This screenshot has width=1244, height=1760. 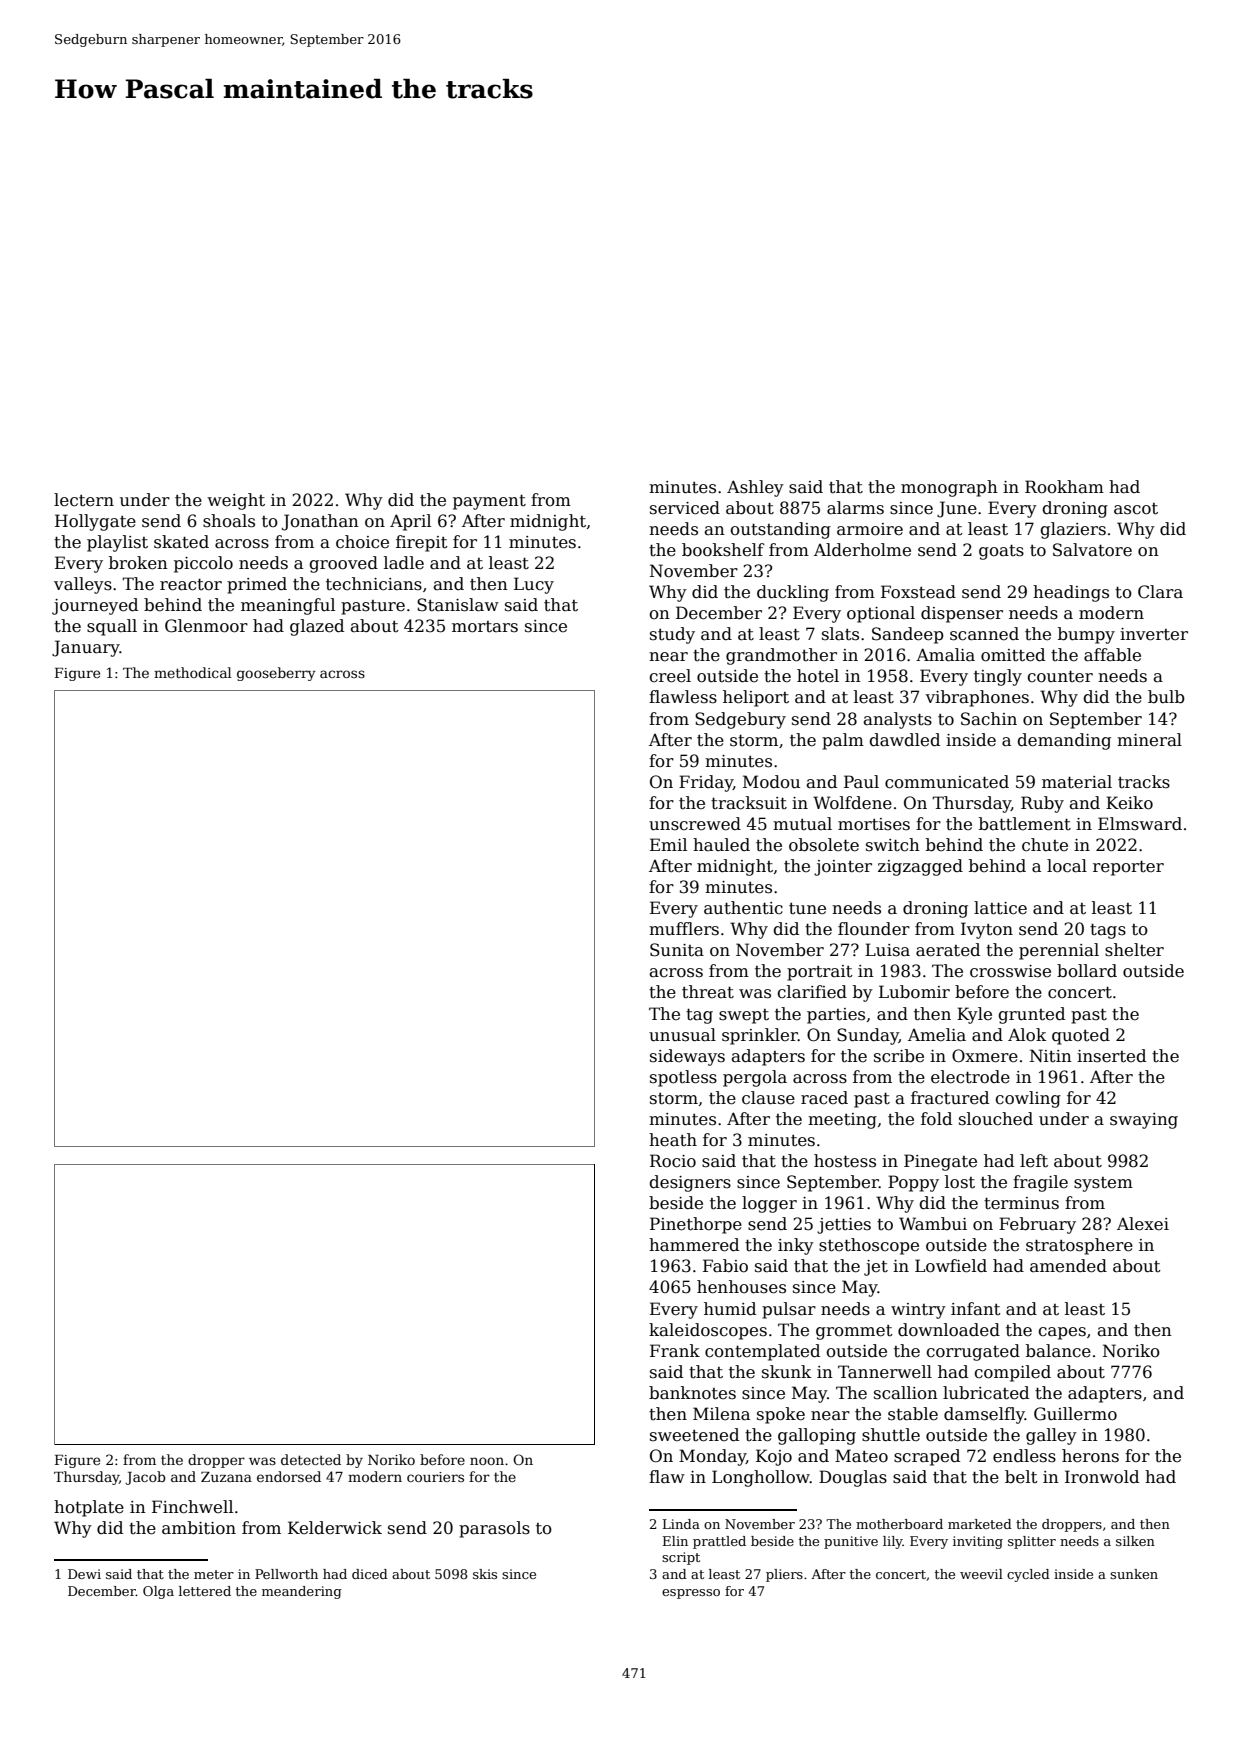 What do you see at coordinates (1144, 1121) in the screenshot?
I see `swaying` at bounding box center [1144, 1121].
